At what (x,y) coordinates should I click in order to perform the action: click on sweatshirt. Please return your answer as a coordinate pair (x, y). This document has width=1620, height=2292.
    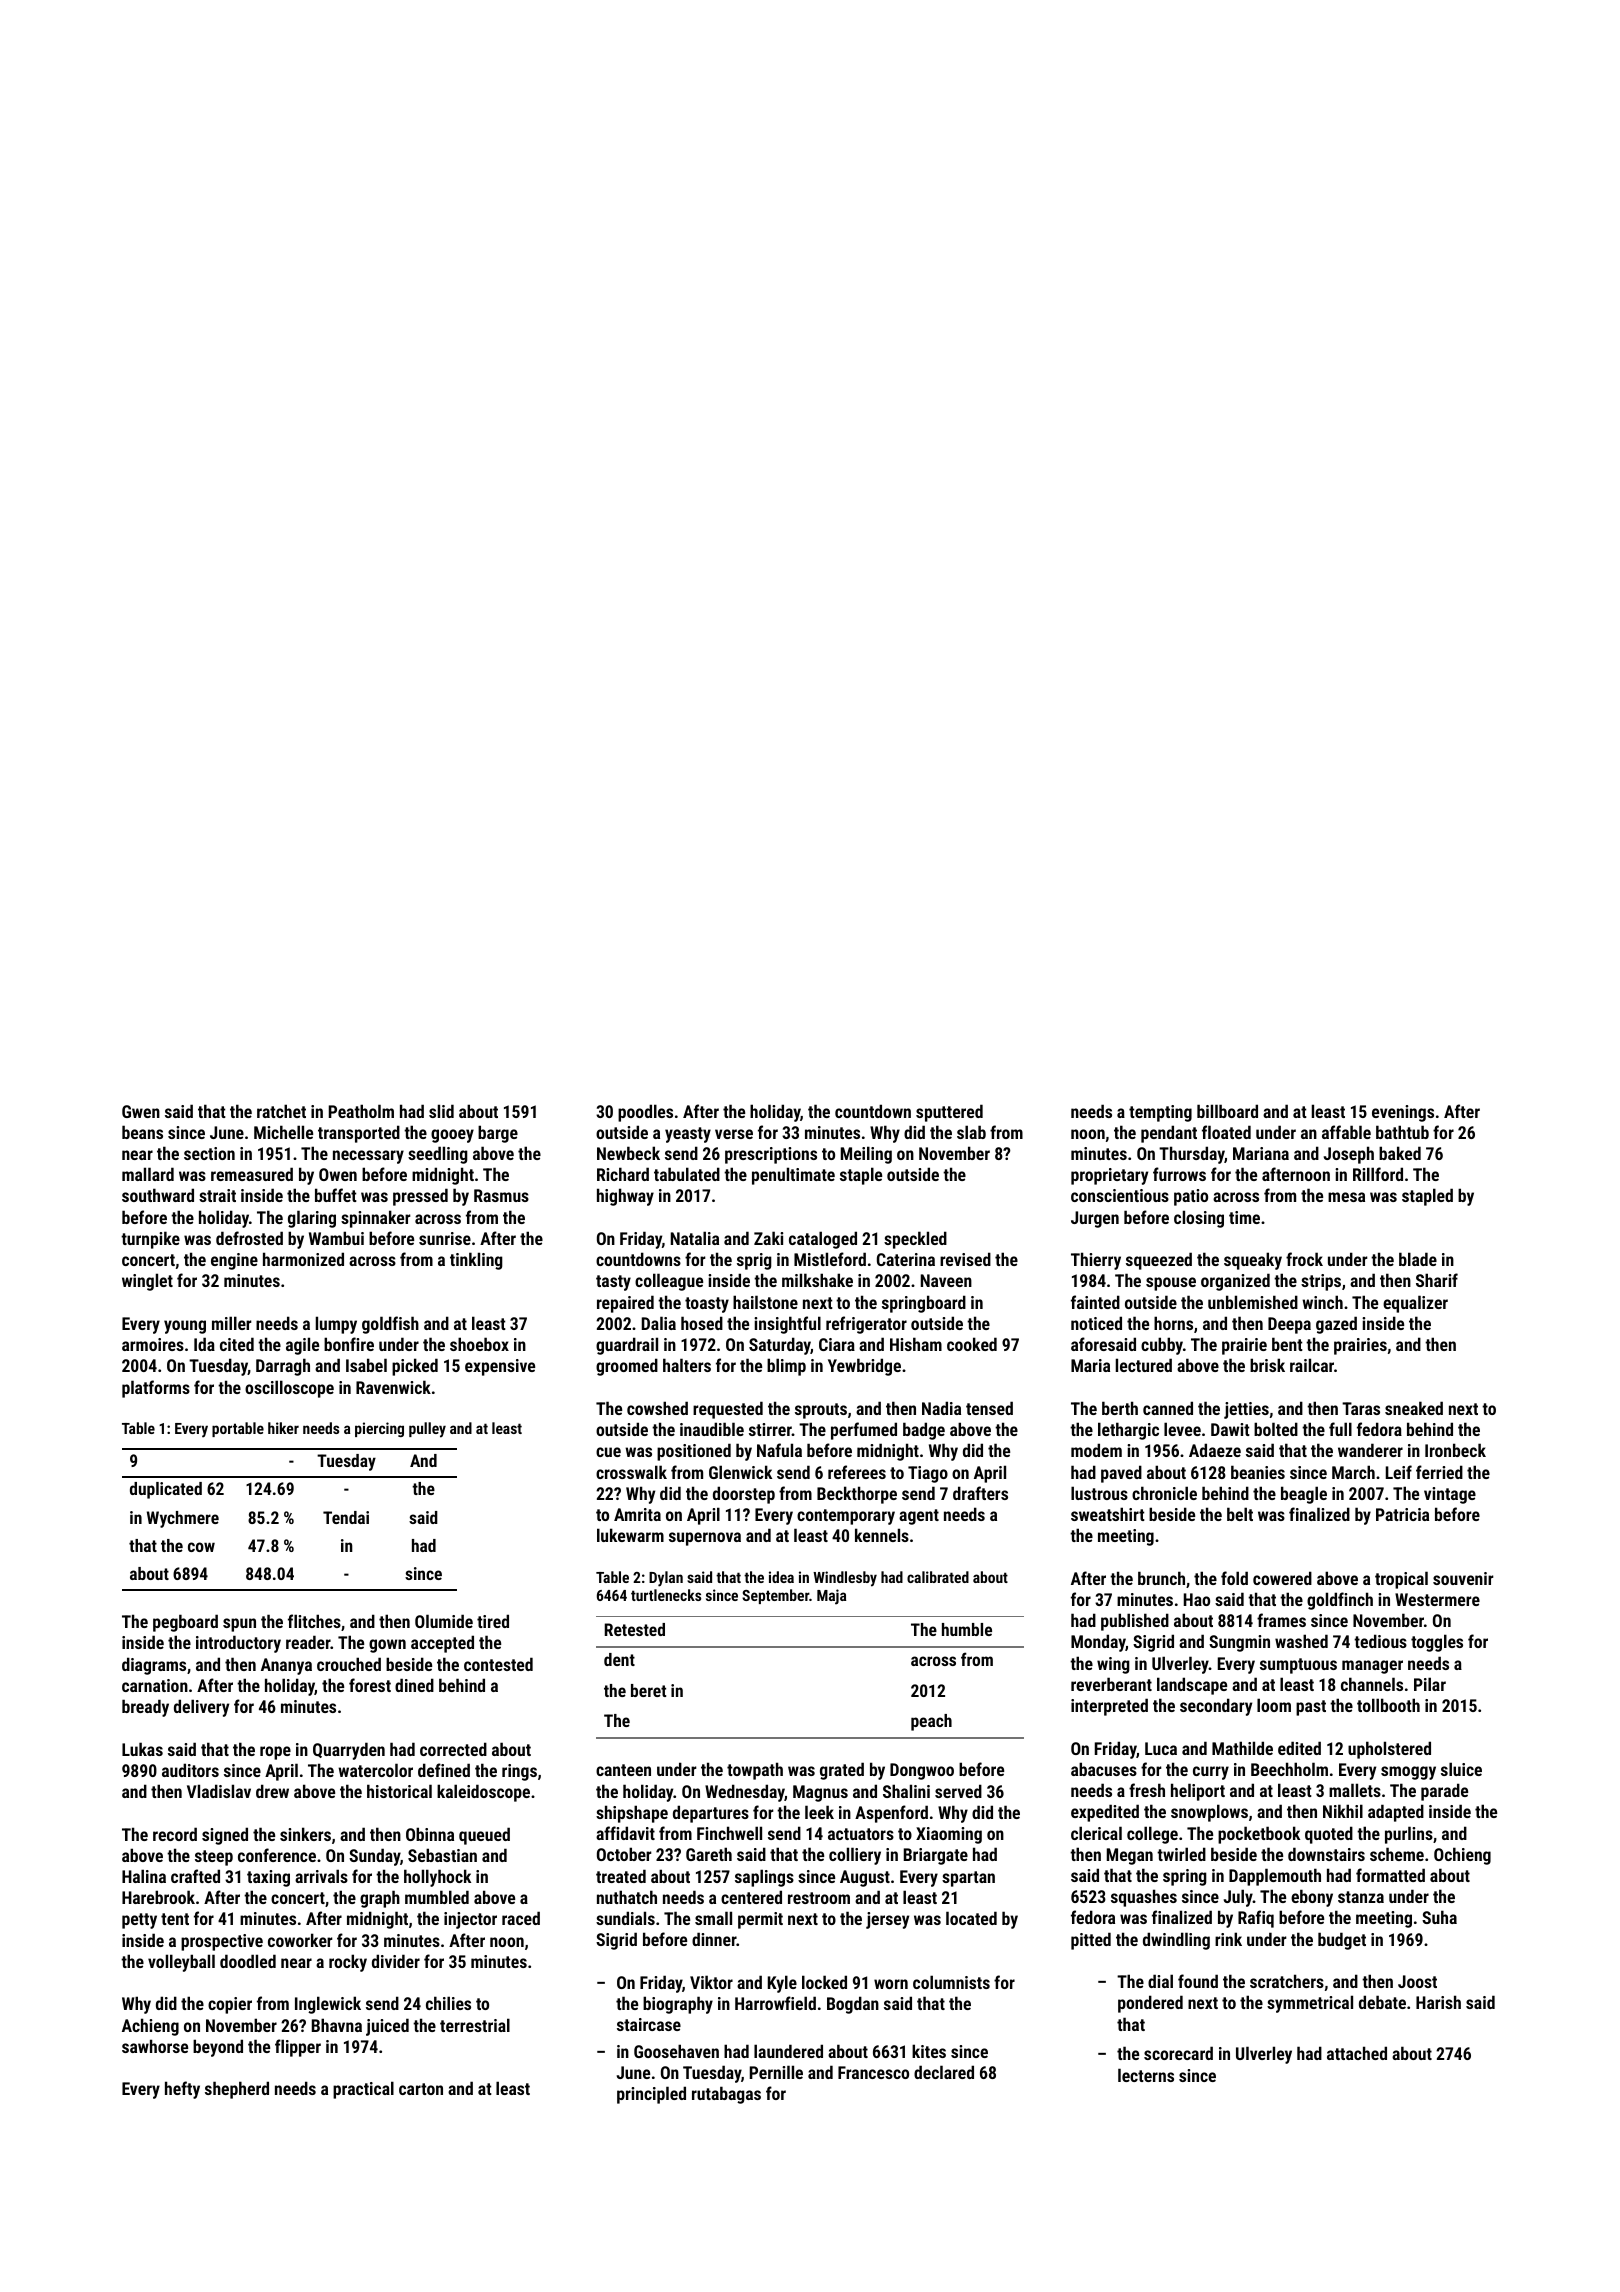
    Looking at the image, I should click on (1108, 1514).
